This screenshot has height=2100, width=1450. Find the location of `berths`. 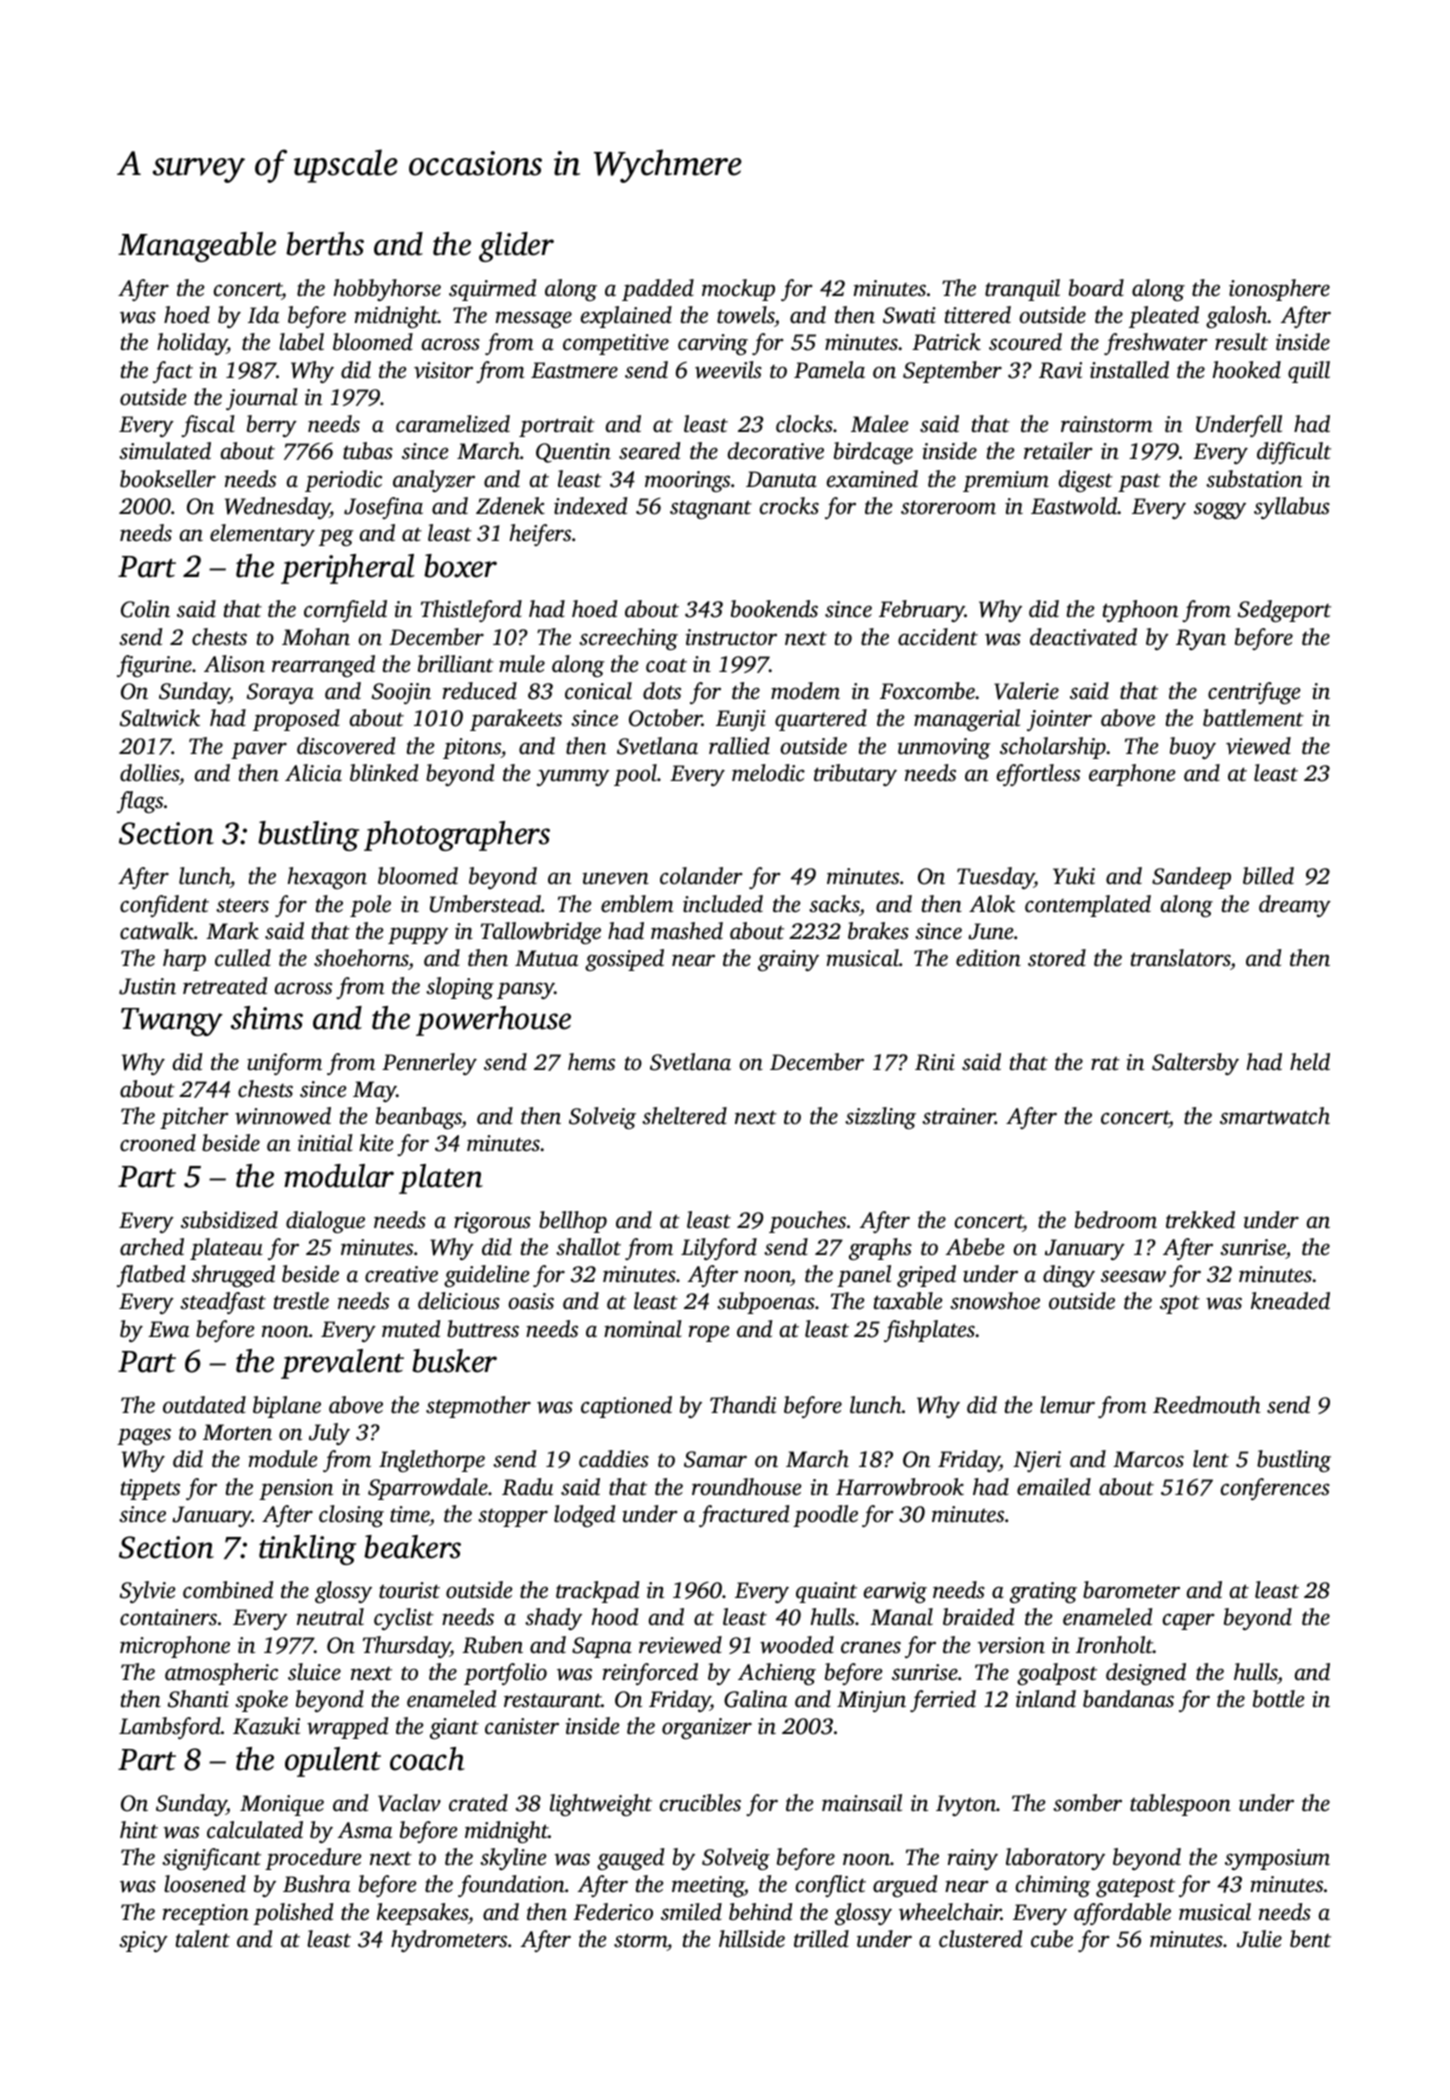

berths is located at coordinates (325, 244).
